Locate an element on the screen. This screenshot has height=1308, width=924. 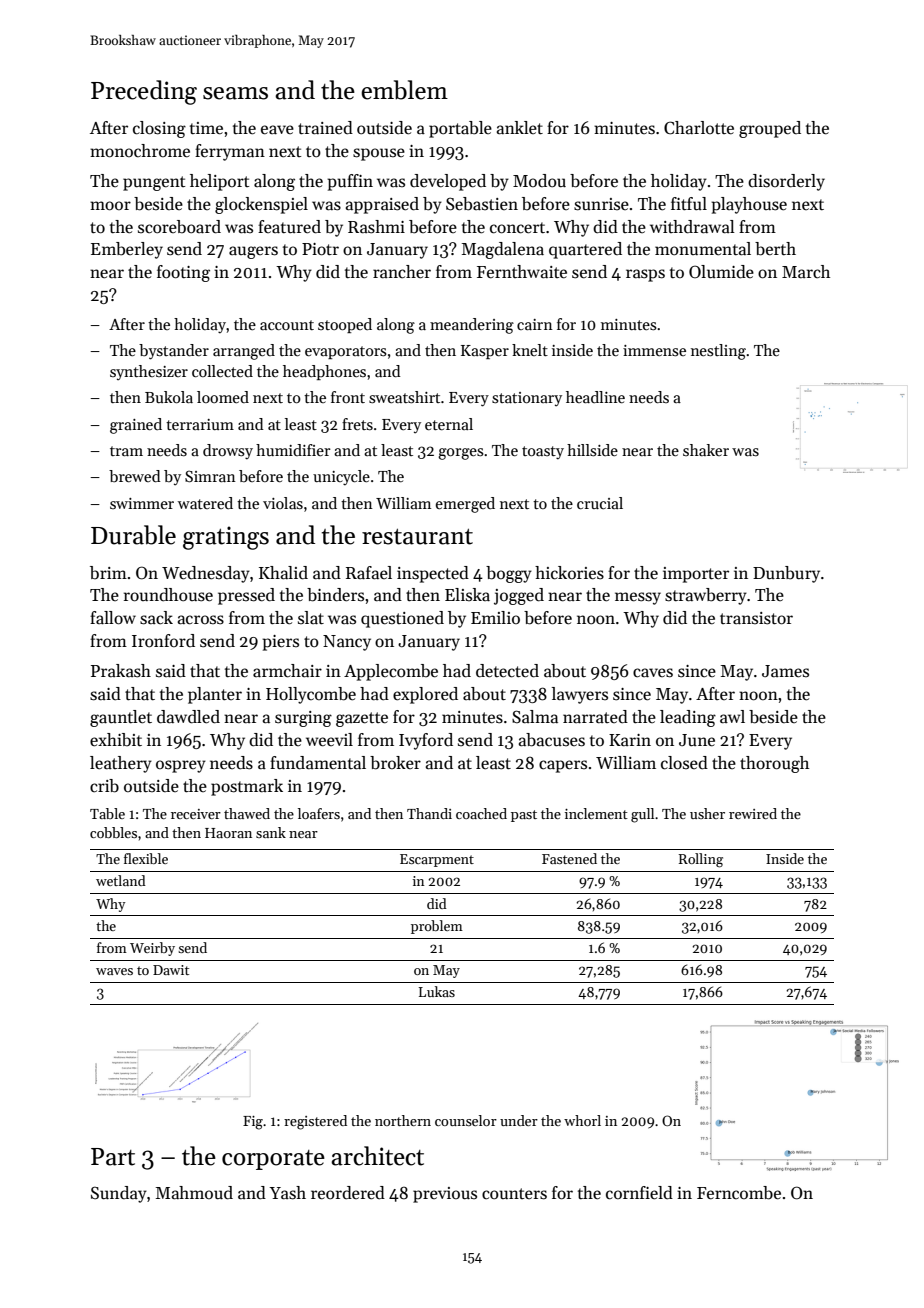
counters is located at coordinates (514, 1194).
